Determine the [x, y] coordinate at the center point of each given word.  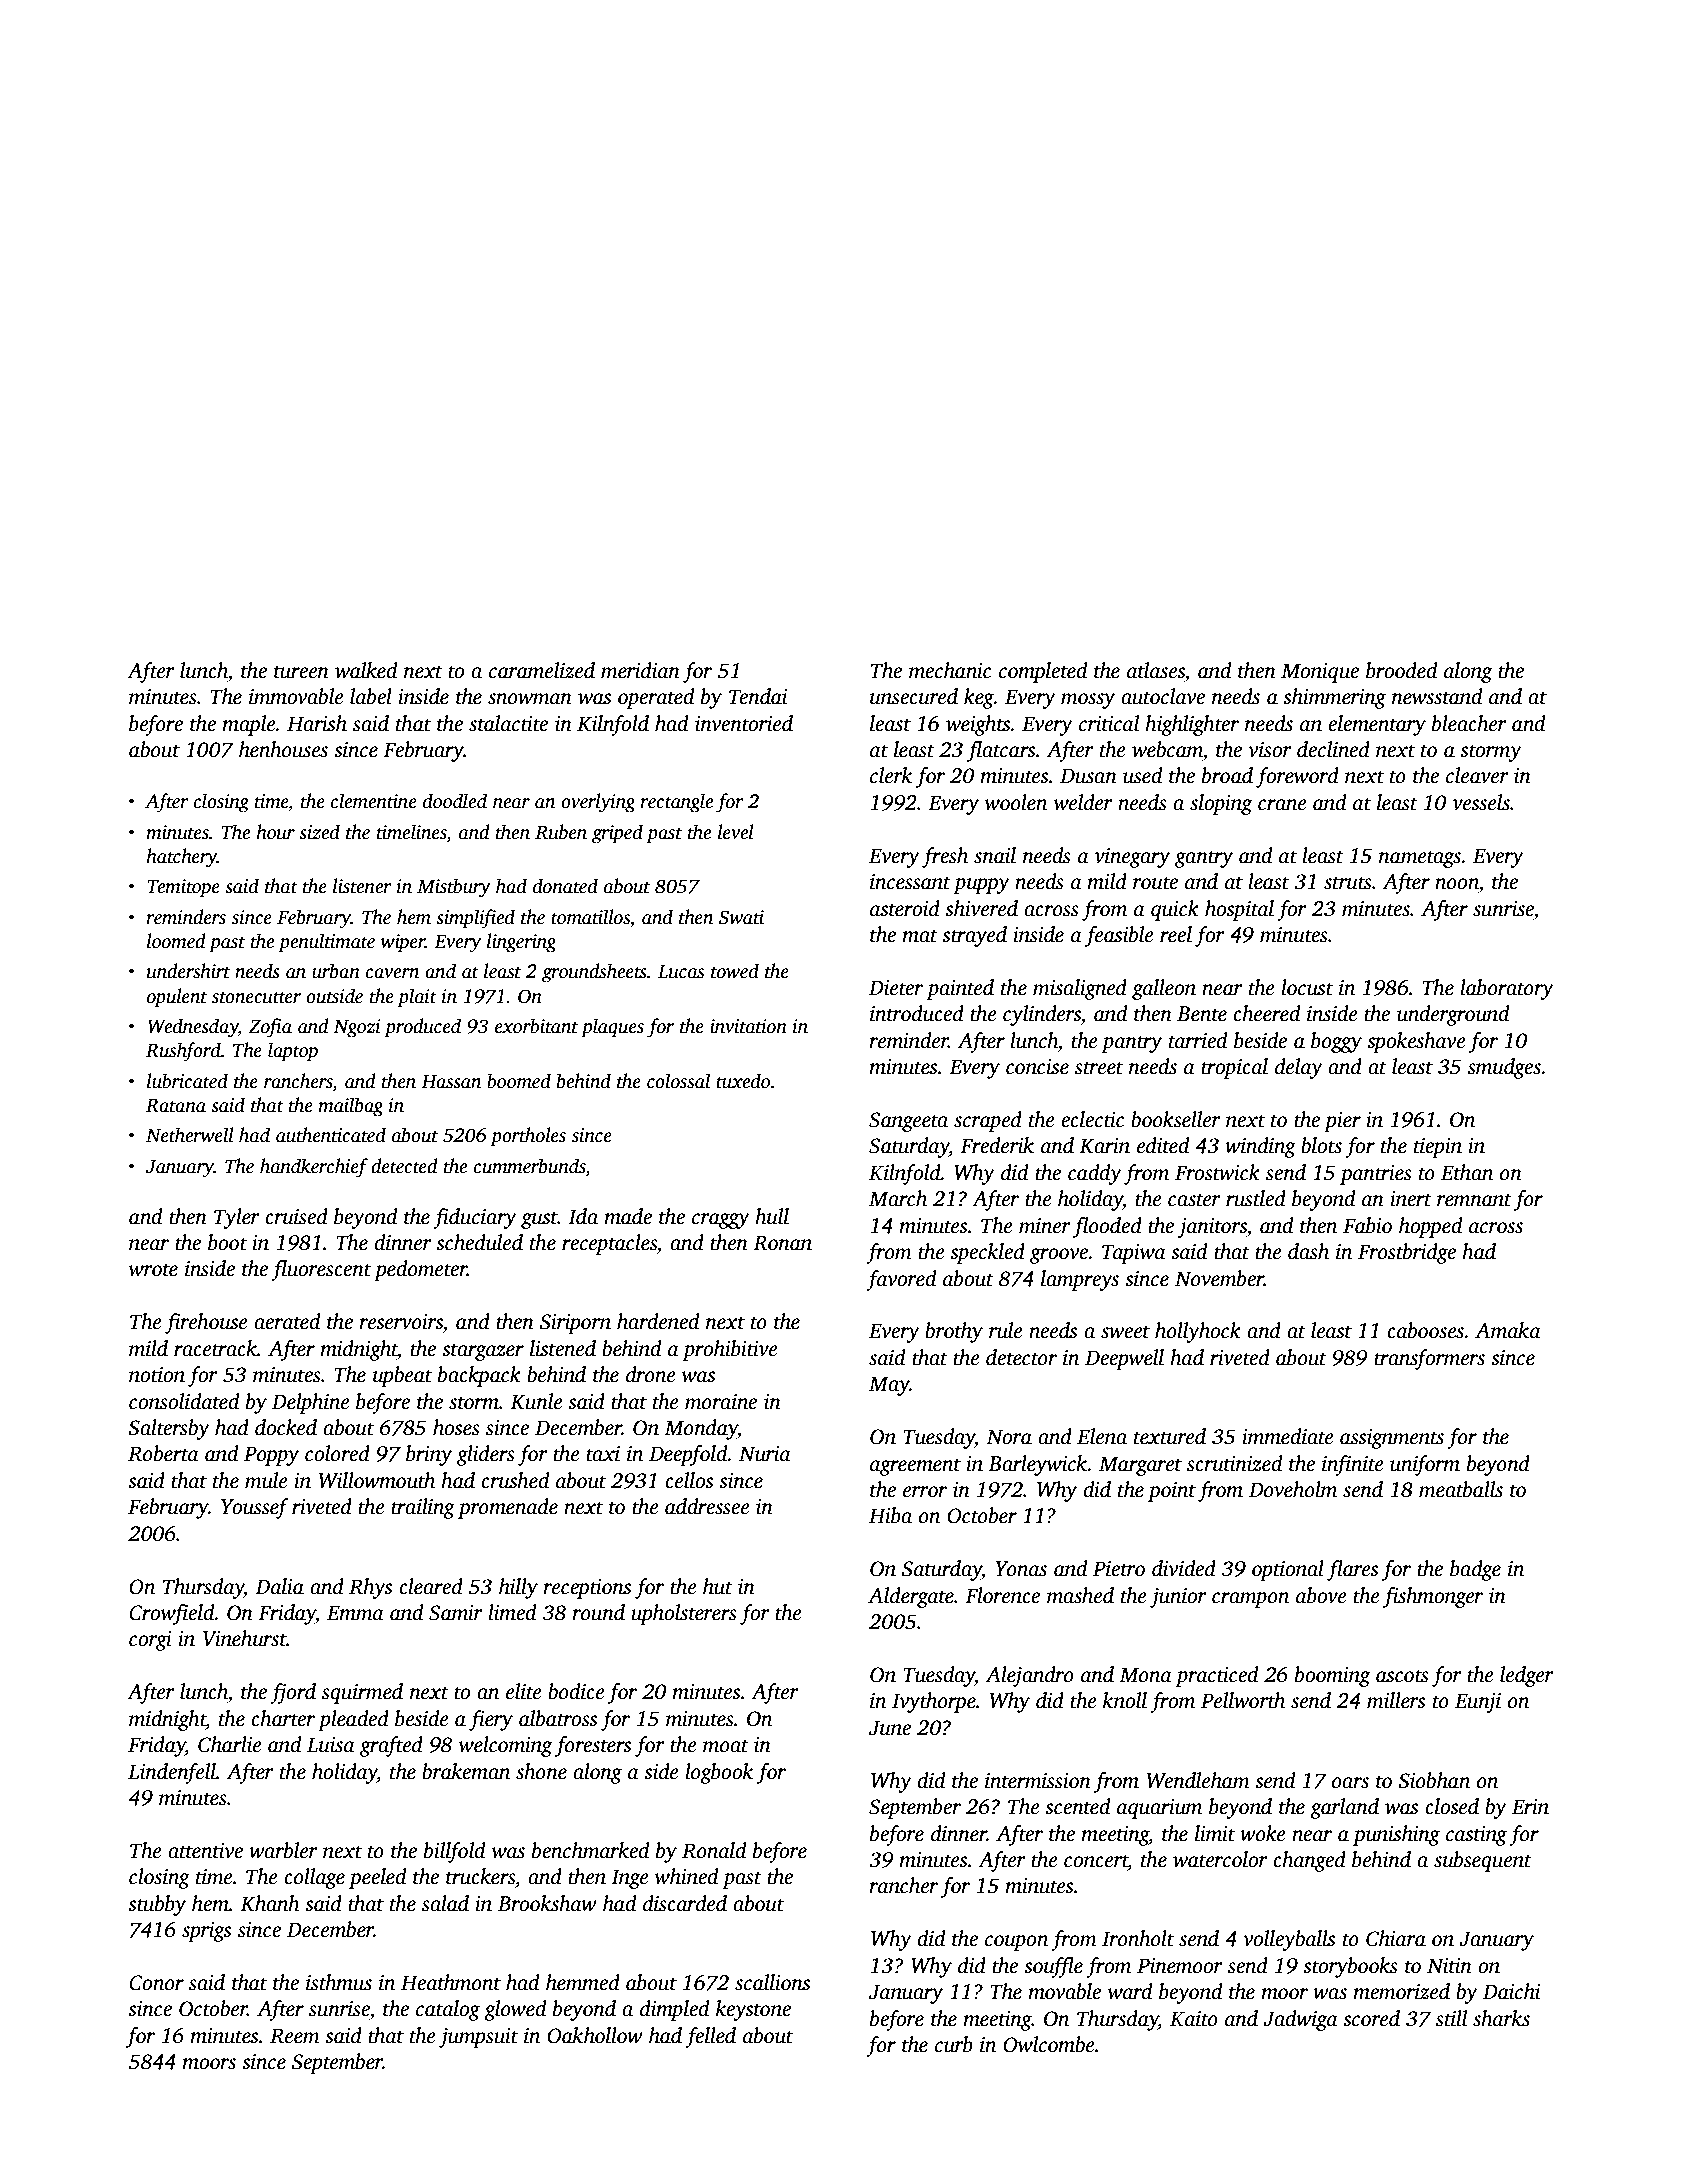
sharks [1501, 2018]
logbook [719, 1773]
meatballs [1461, 1489]
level [736, 832]
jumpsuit [478, 2038]
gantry [1204, 859]
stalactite [508, 723]
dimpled [674, 2010]
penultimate [326, 943]
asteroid [905, 908]
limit [1215, 1833]
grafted [391, 1746]
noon [1457, 884]
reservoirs [401, 1322]
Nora [1009, 1437]
